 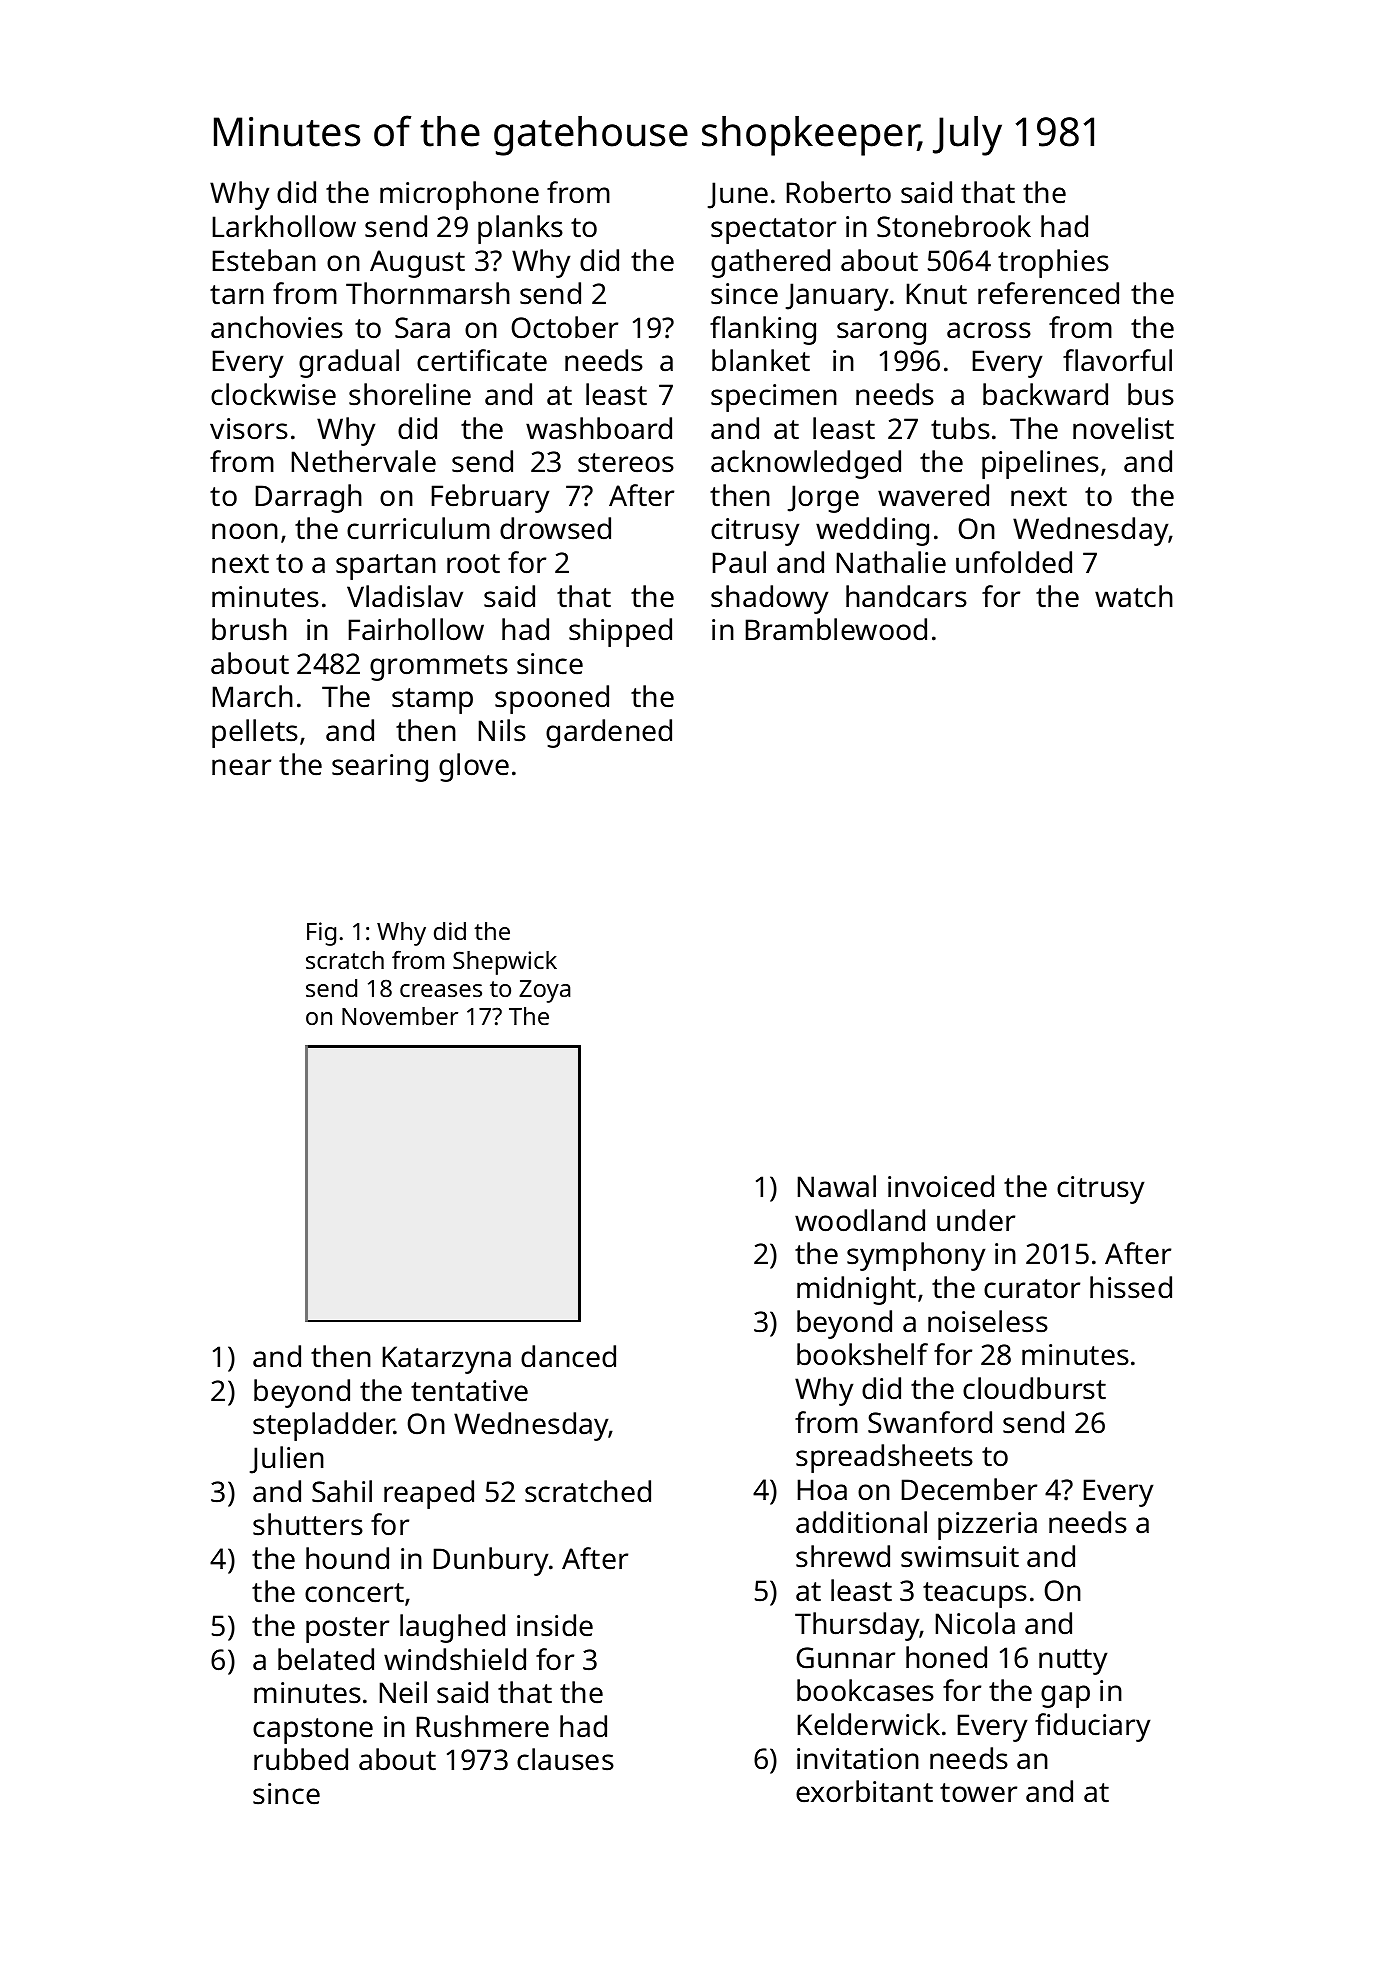 I want to click on Bramblewood, so click(x=836, y=629).
